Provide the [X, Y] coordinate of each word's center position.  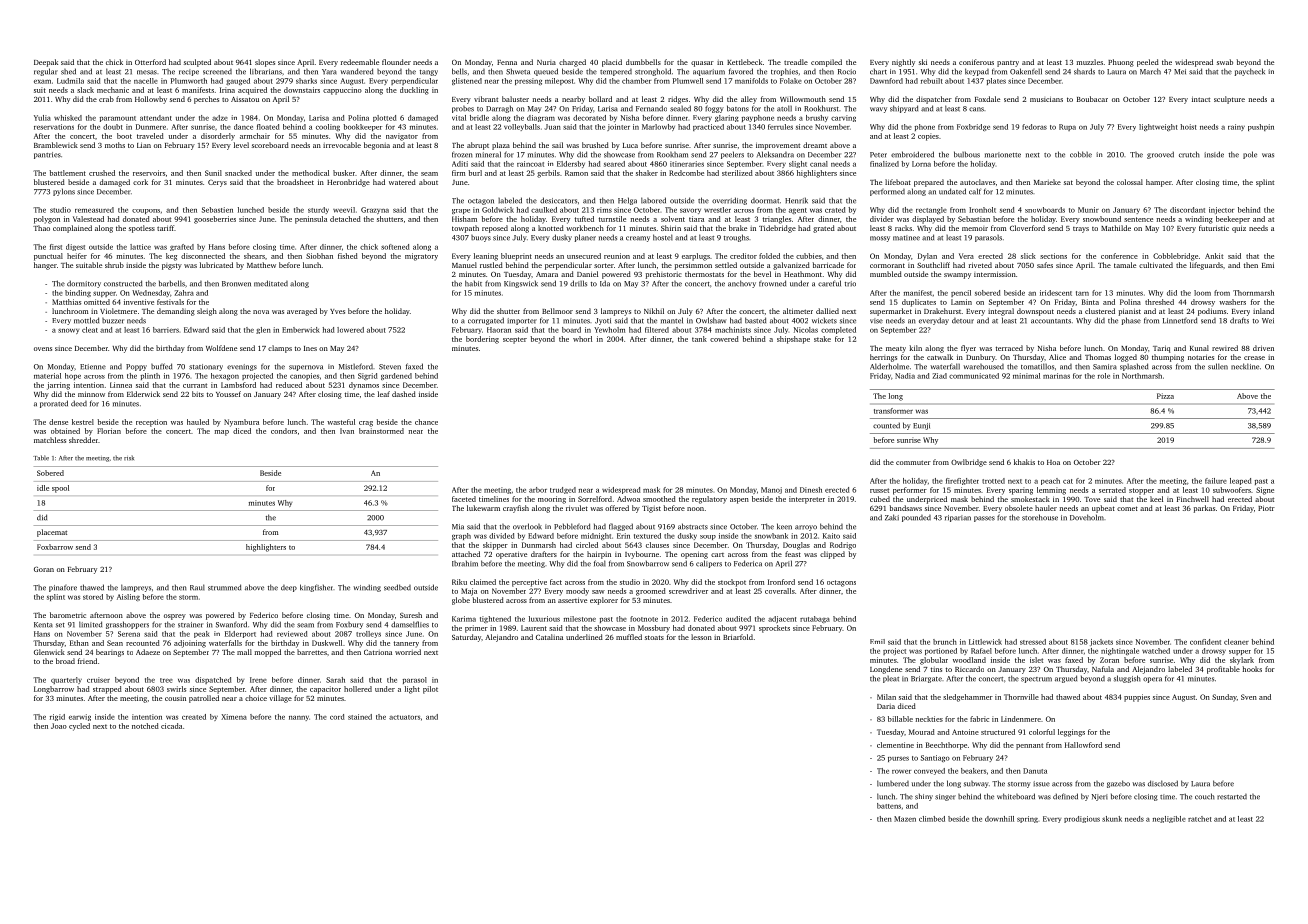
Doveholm [1087, 517]
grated [824, 229]
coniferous [976, 62]
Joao [59, 726]
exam [42, 82]
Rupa [1067, 127]
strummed [224, 587]
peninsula [311, 220]
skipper [495, 546]
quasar [702, 64]
